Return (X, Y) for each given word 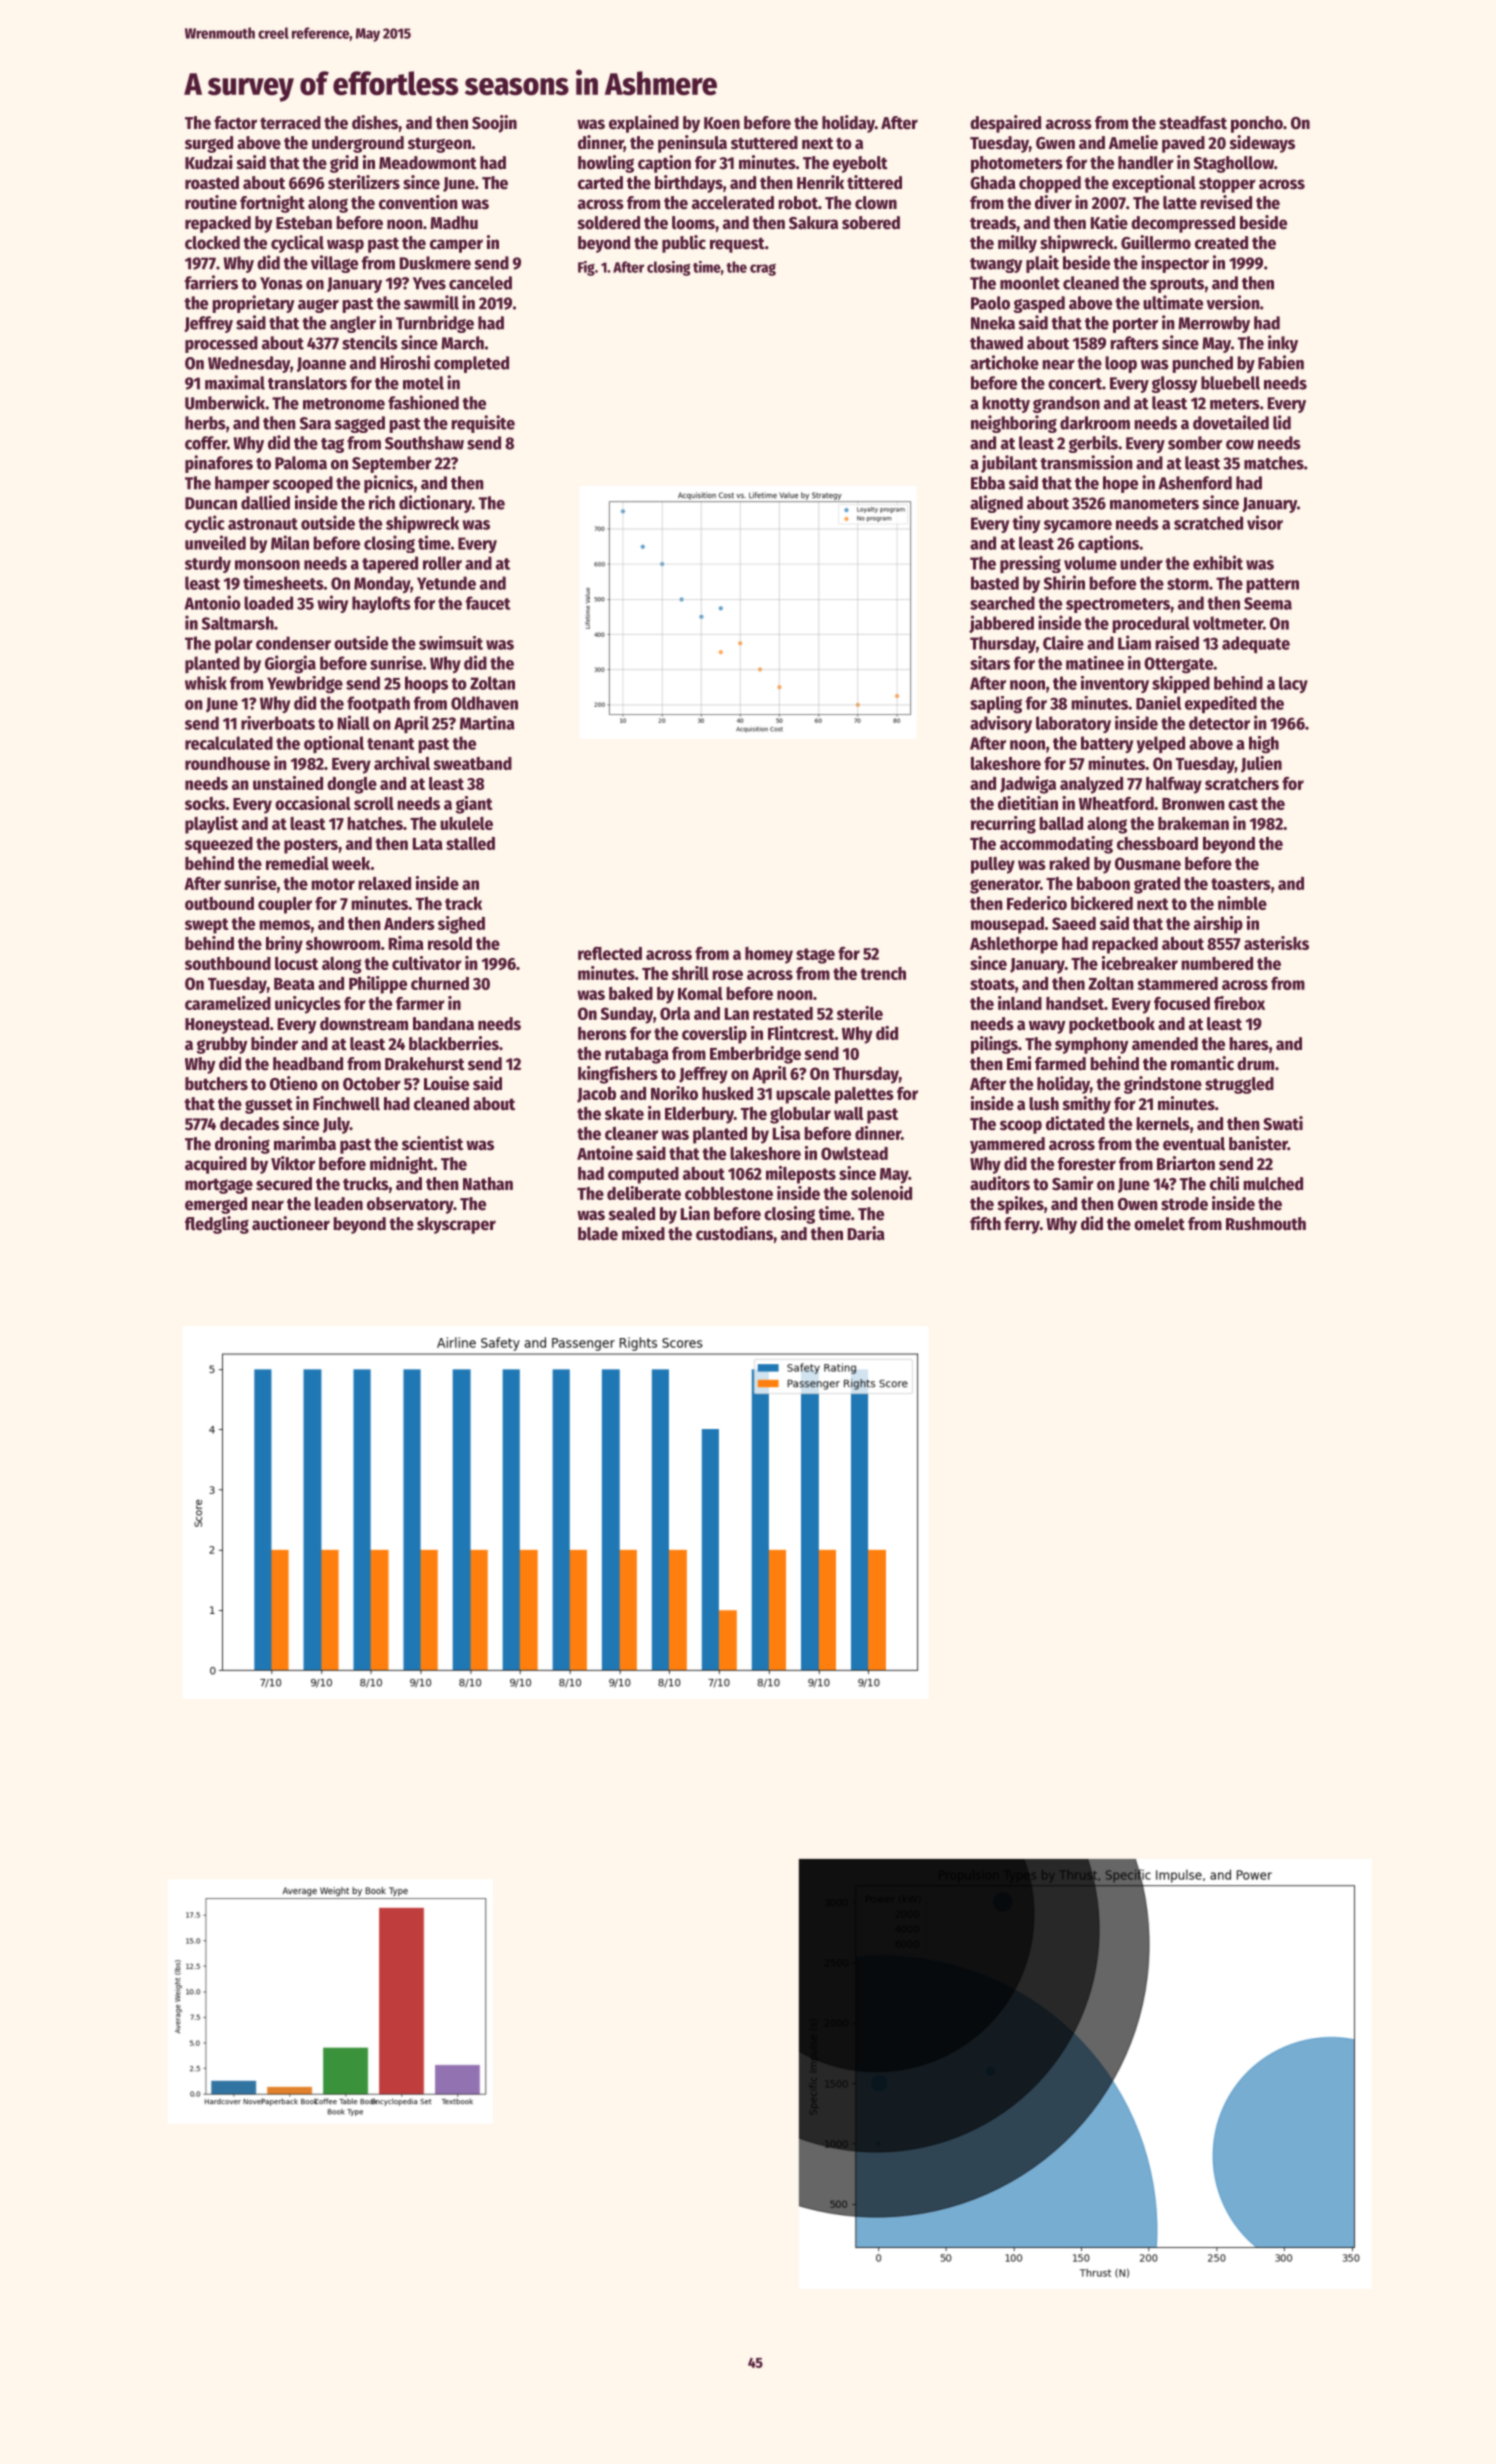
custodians (734, 1233)
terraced (290, 123)
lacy (1293, 684)
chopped (1050, 184)
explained (644, 124)
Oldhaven (484, 703)
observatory (410, 1205)
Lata (428, 844)
